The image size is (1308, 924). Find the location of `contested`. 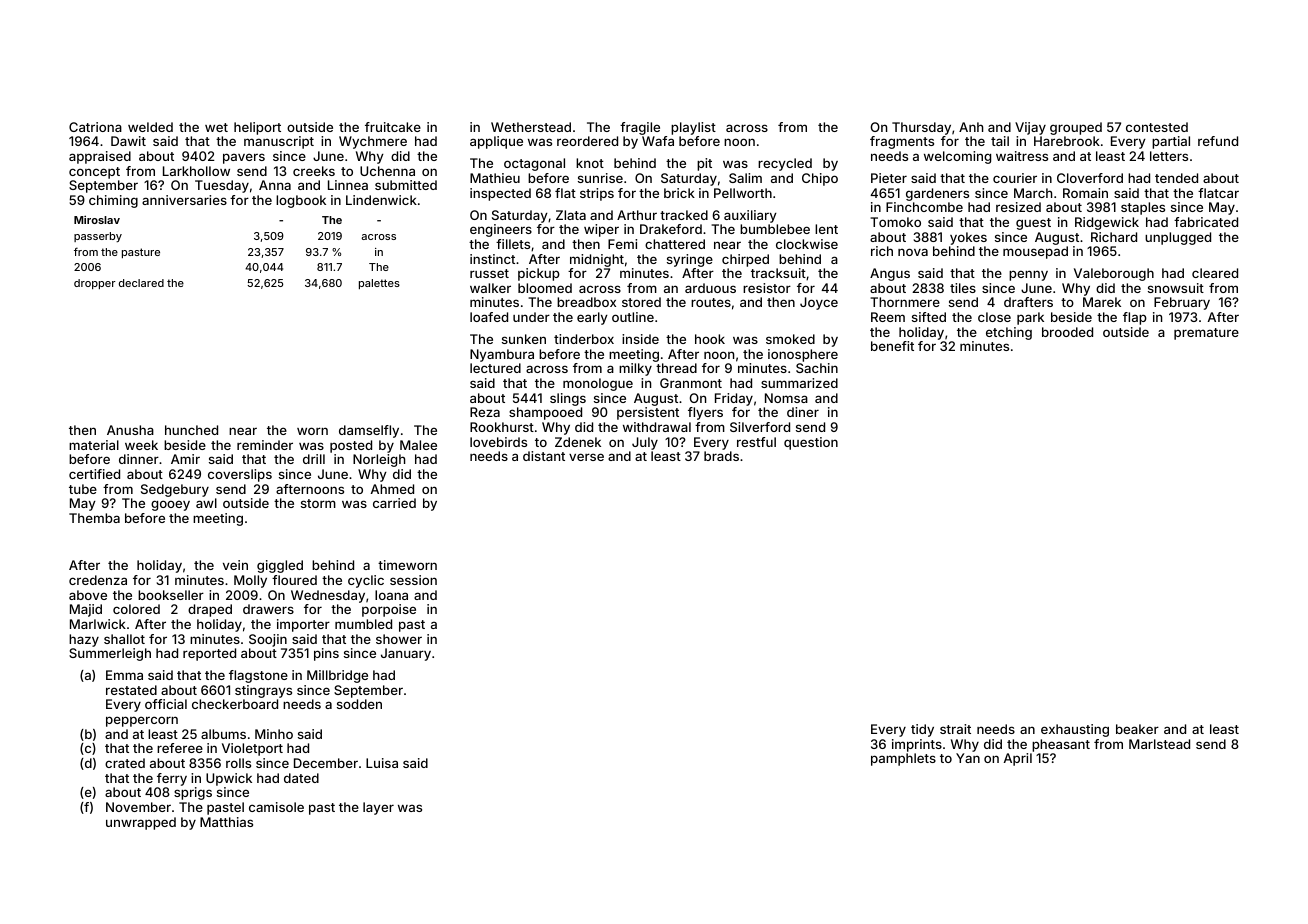

contested is located at coordinates (1157, 127).
